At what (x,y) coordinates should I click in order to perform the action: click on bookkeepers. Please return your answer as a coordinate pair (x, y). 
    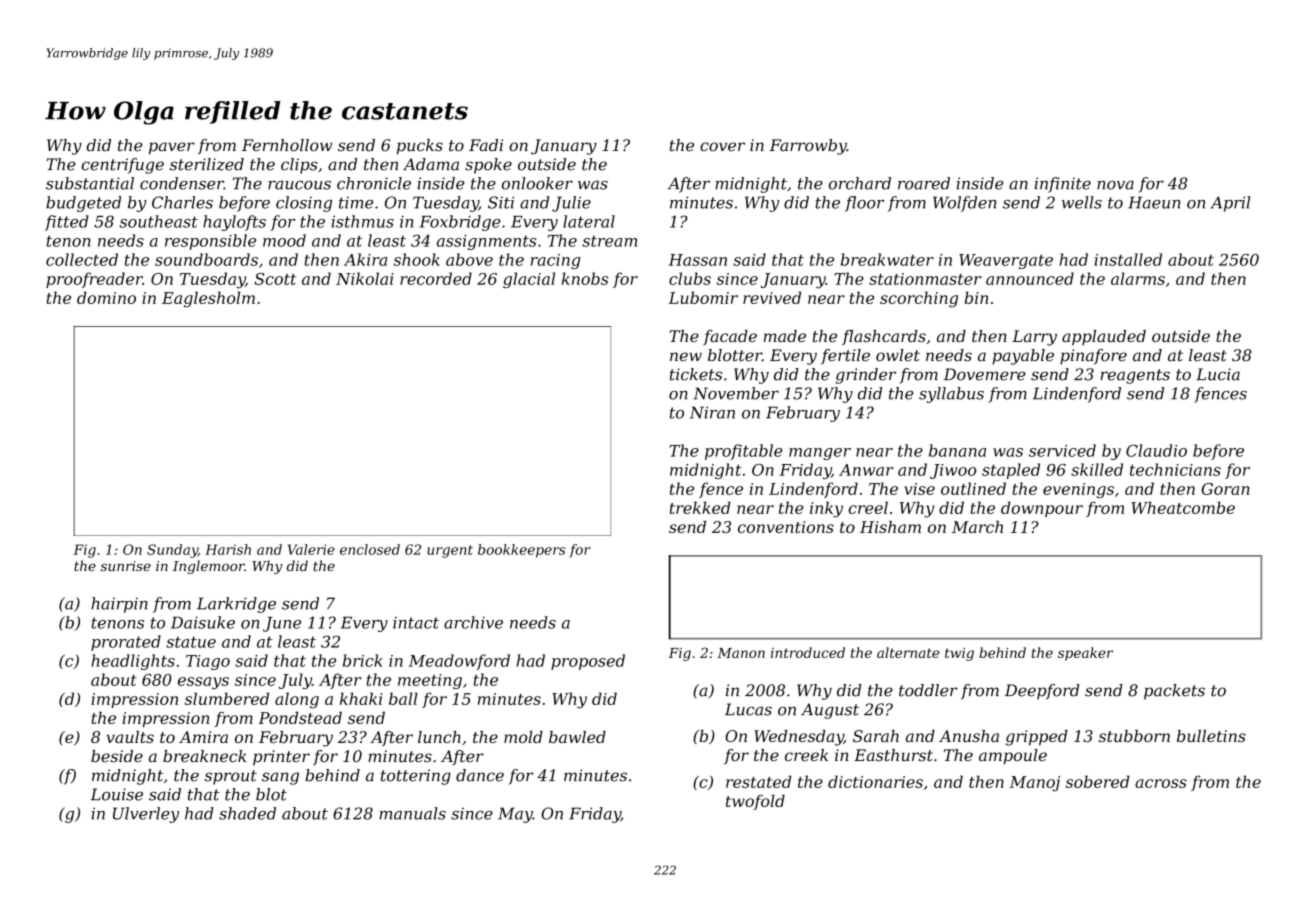
    Looking at the image, I should click on (521, 551).
